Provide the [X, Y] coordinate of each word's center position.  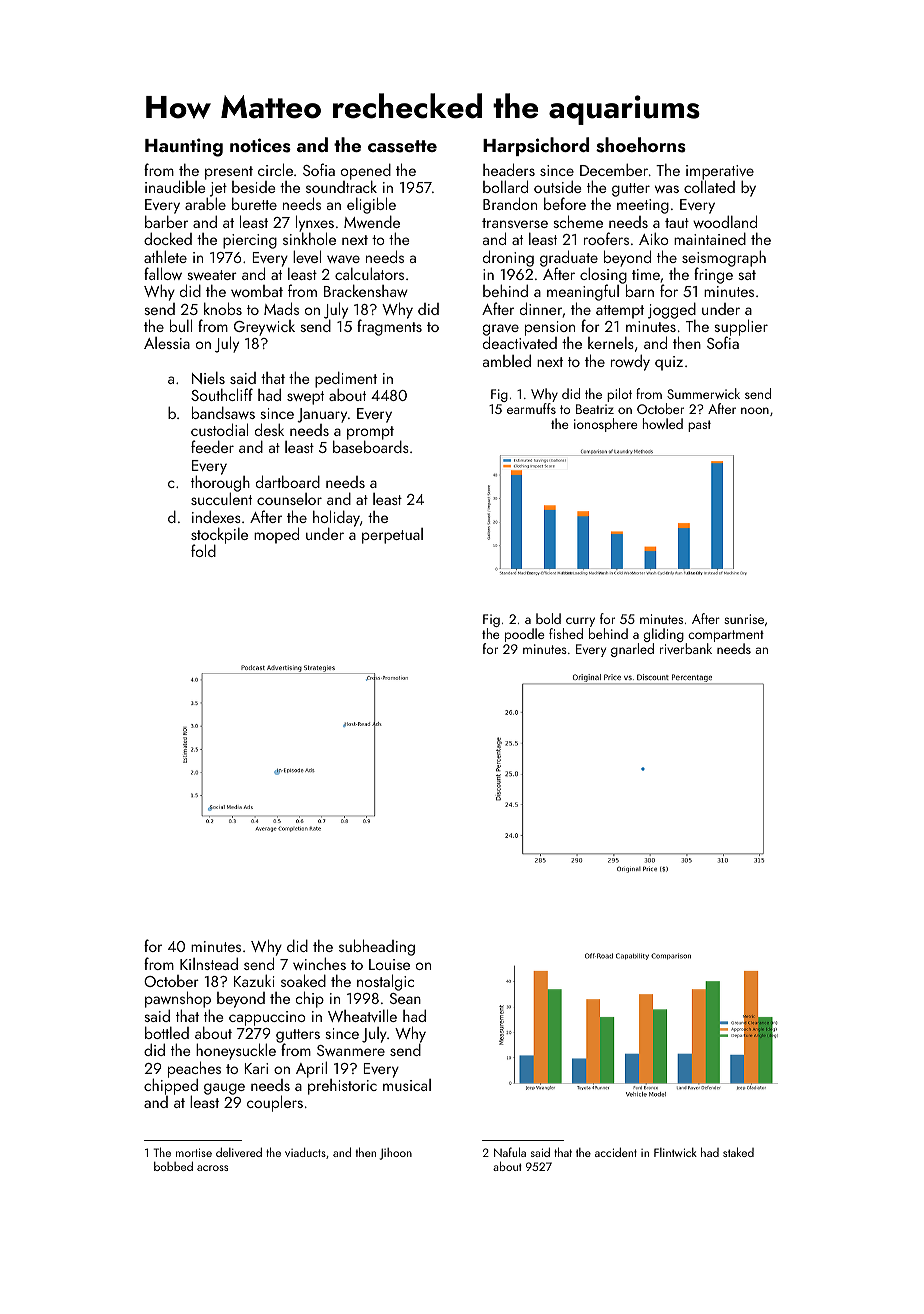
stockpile [219, 536]
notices [260, 145]
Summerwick [703, 393]
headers [509, 169]
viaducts [305, 1152]
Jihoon [396, 1154]
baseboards [371, 447]
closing [603, 276]
